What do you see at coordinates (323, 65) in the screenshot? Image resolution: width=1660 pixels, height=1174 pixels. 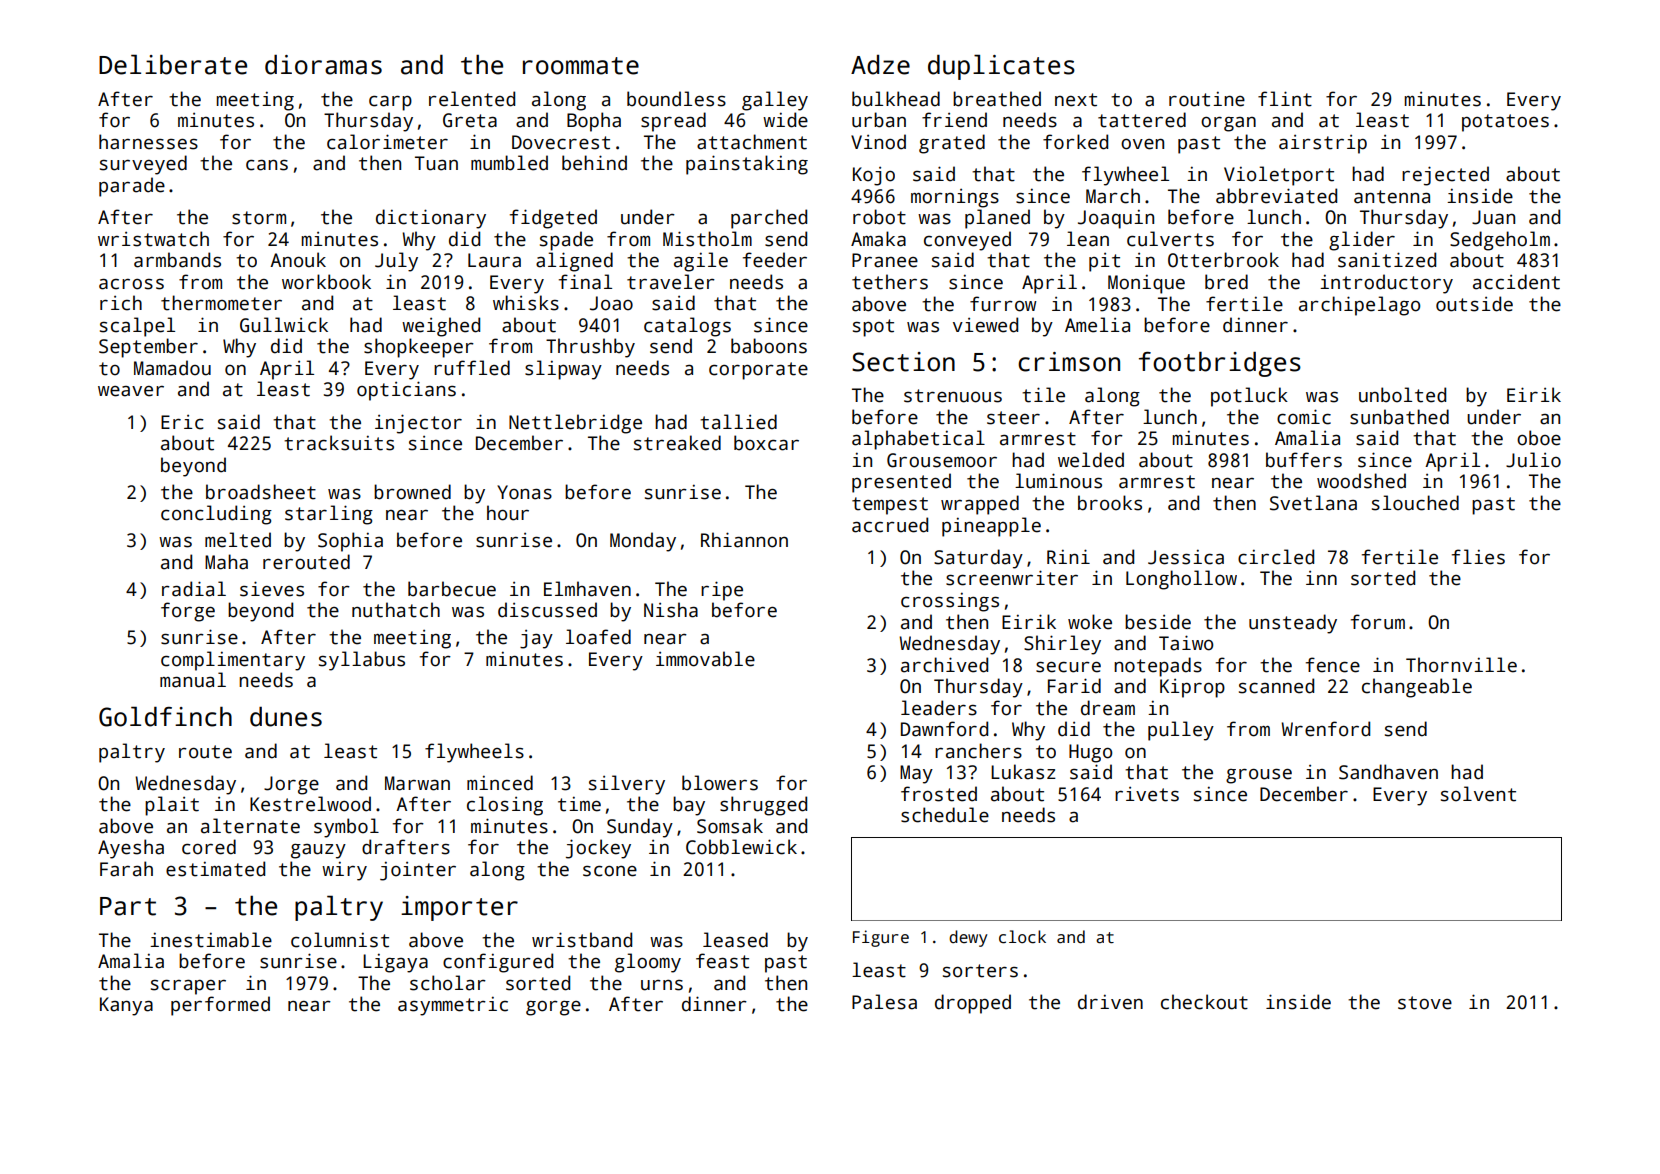 I see `dioramas` at bounding box center [323, 65].
